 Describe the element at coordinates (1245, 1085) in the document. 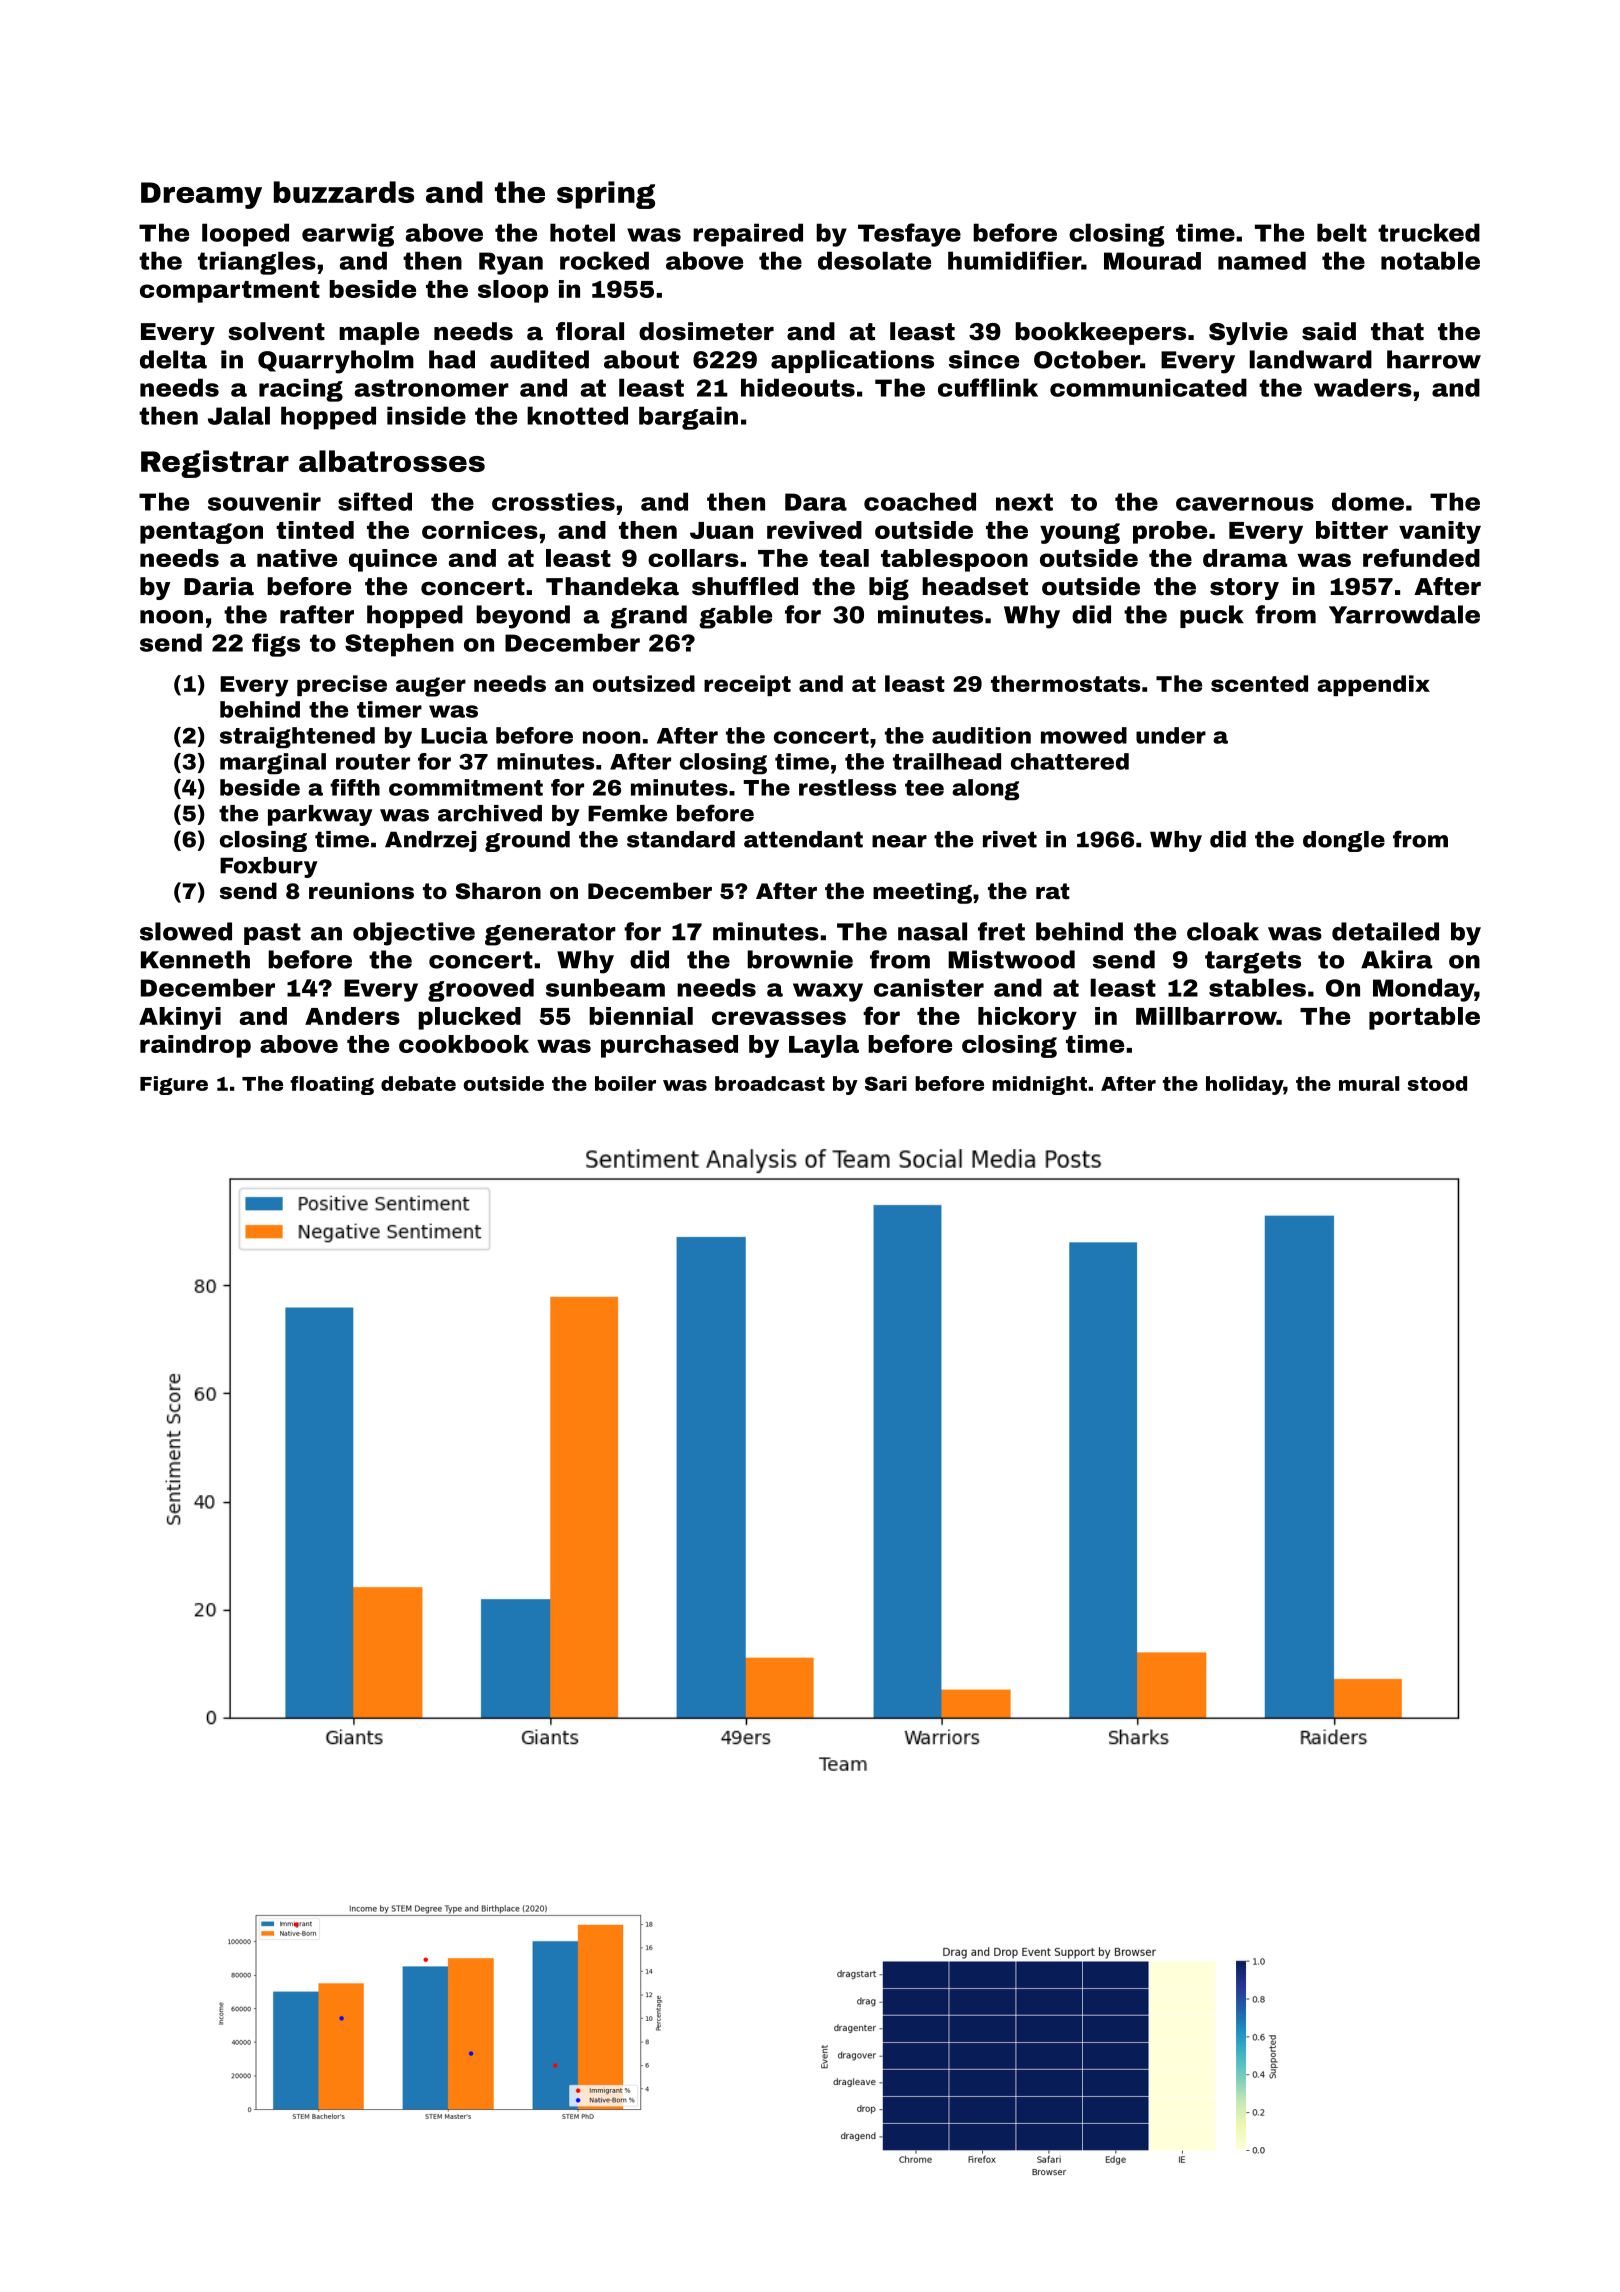

I see `holiday` at that location.
